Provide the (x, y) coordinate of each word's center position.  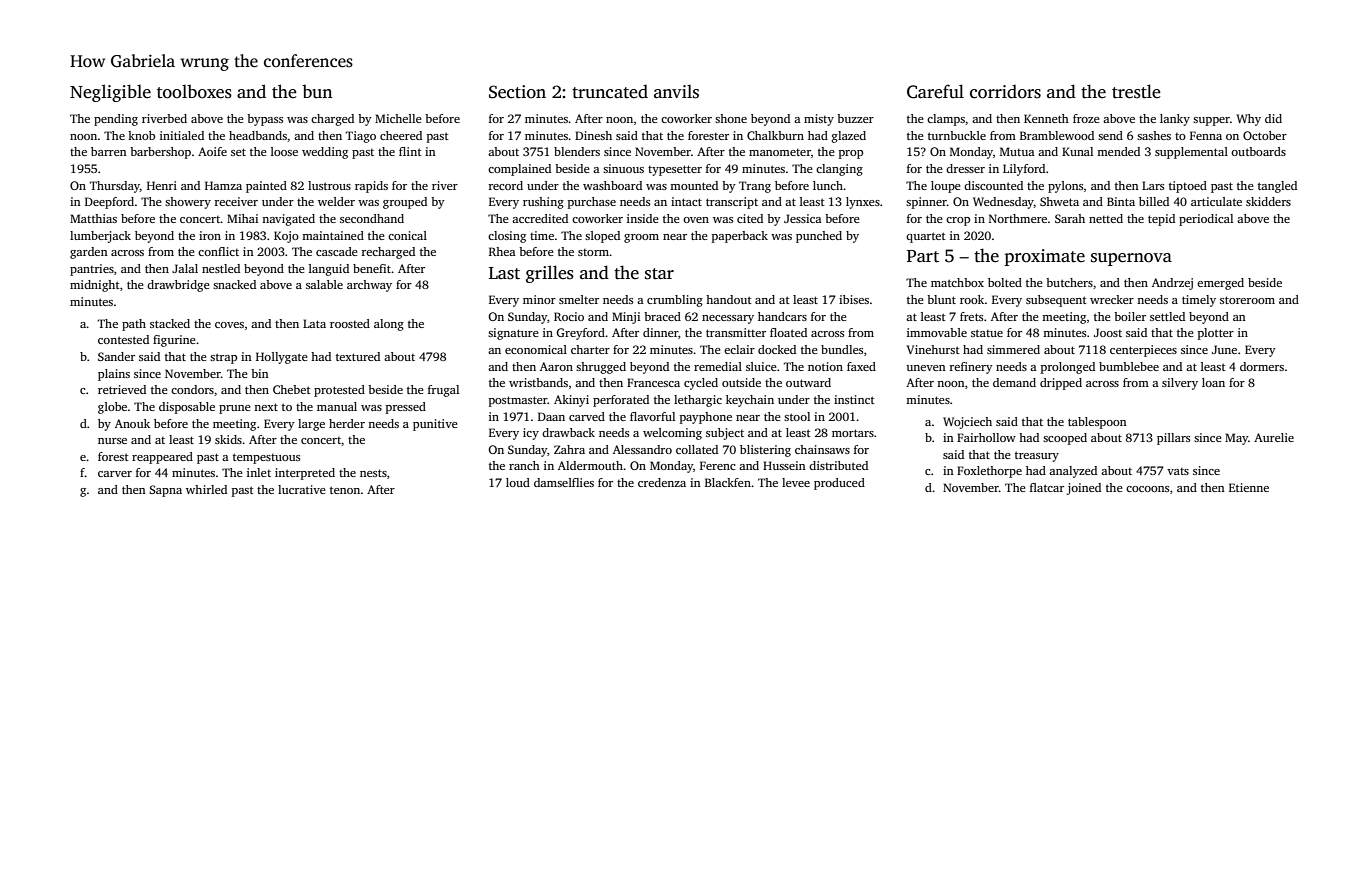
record (505, 185)
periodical (1206, 220)
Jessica (803, 218)
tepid (1161, 220)
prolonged (1068, 368)
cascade (337, 251)
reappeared (162, 458)
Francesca (653, 382)
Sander (116, 356)
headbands (258, 135)
